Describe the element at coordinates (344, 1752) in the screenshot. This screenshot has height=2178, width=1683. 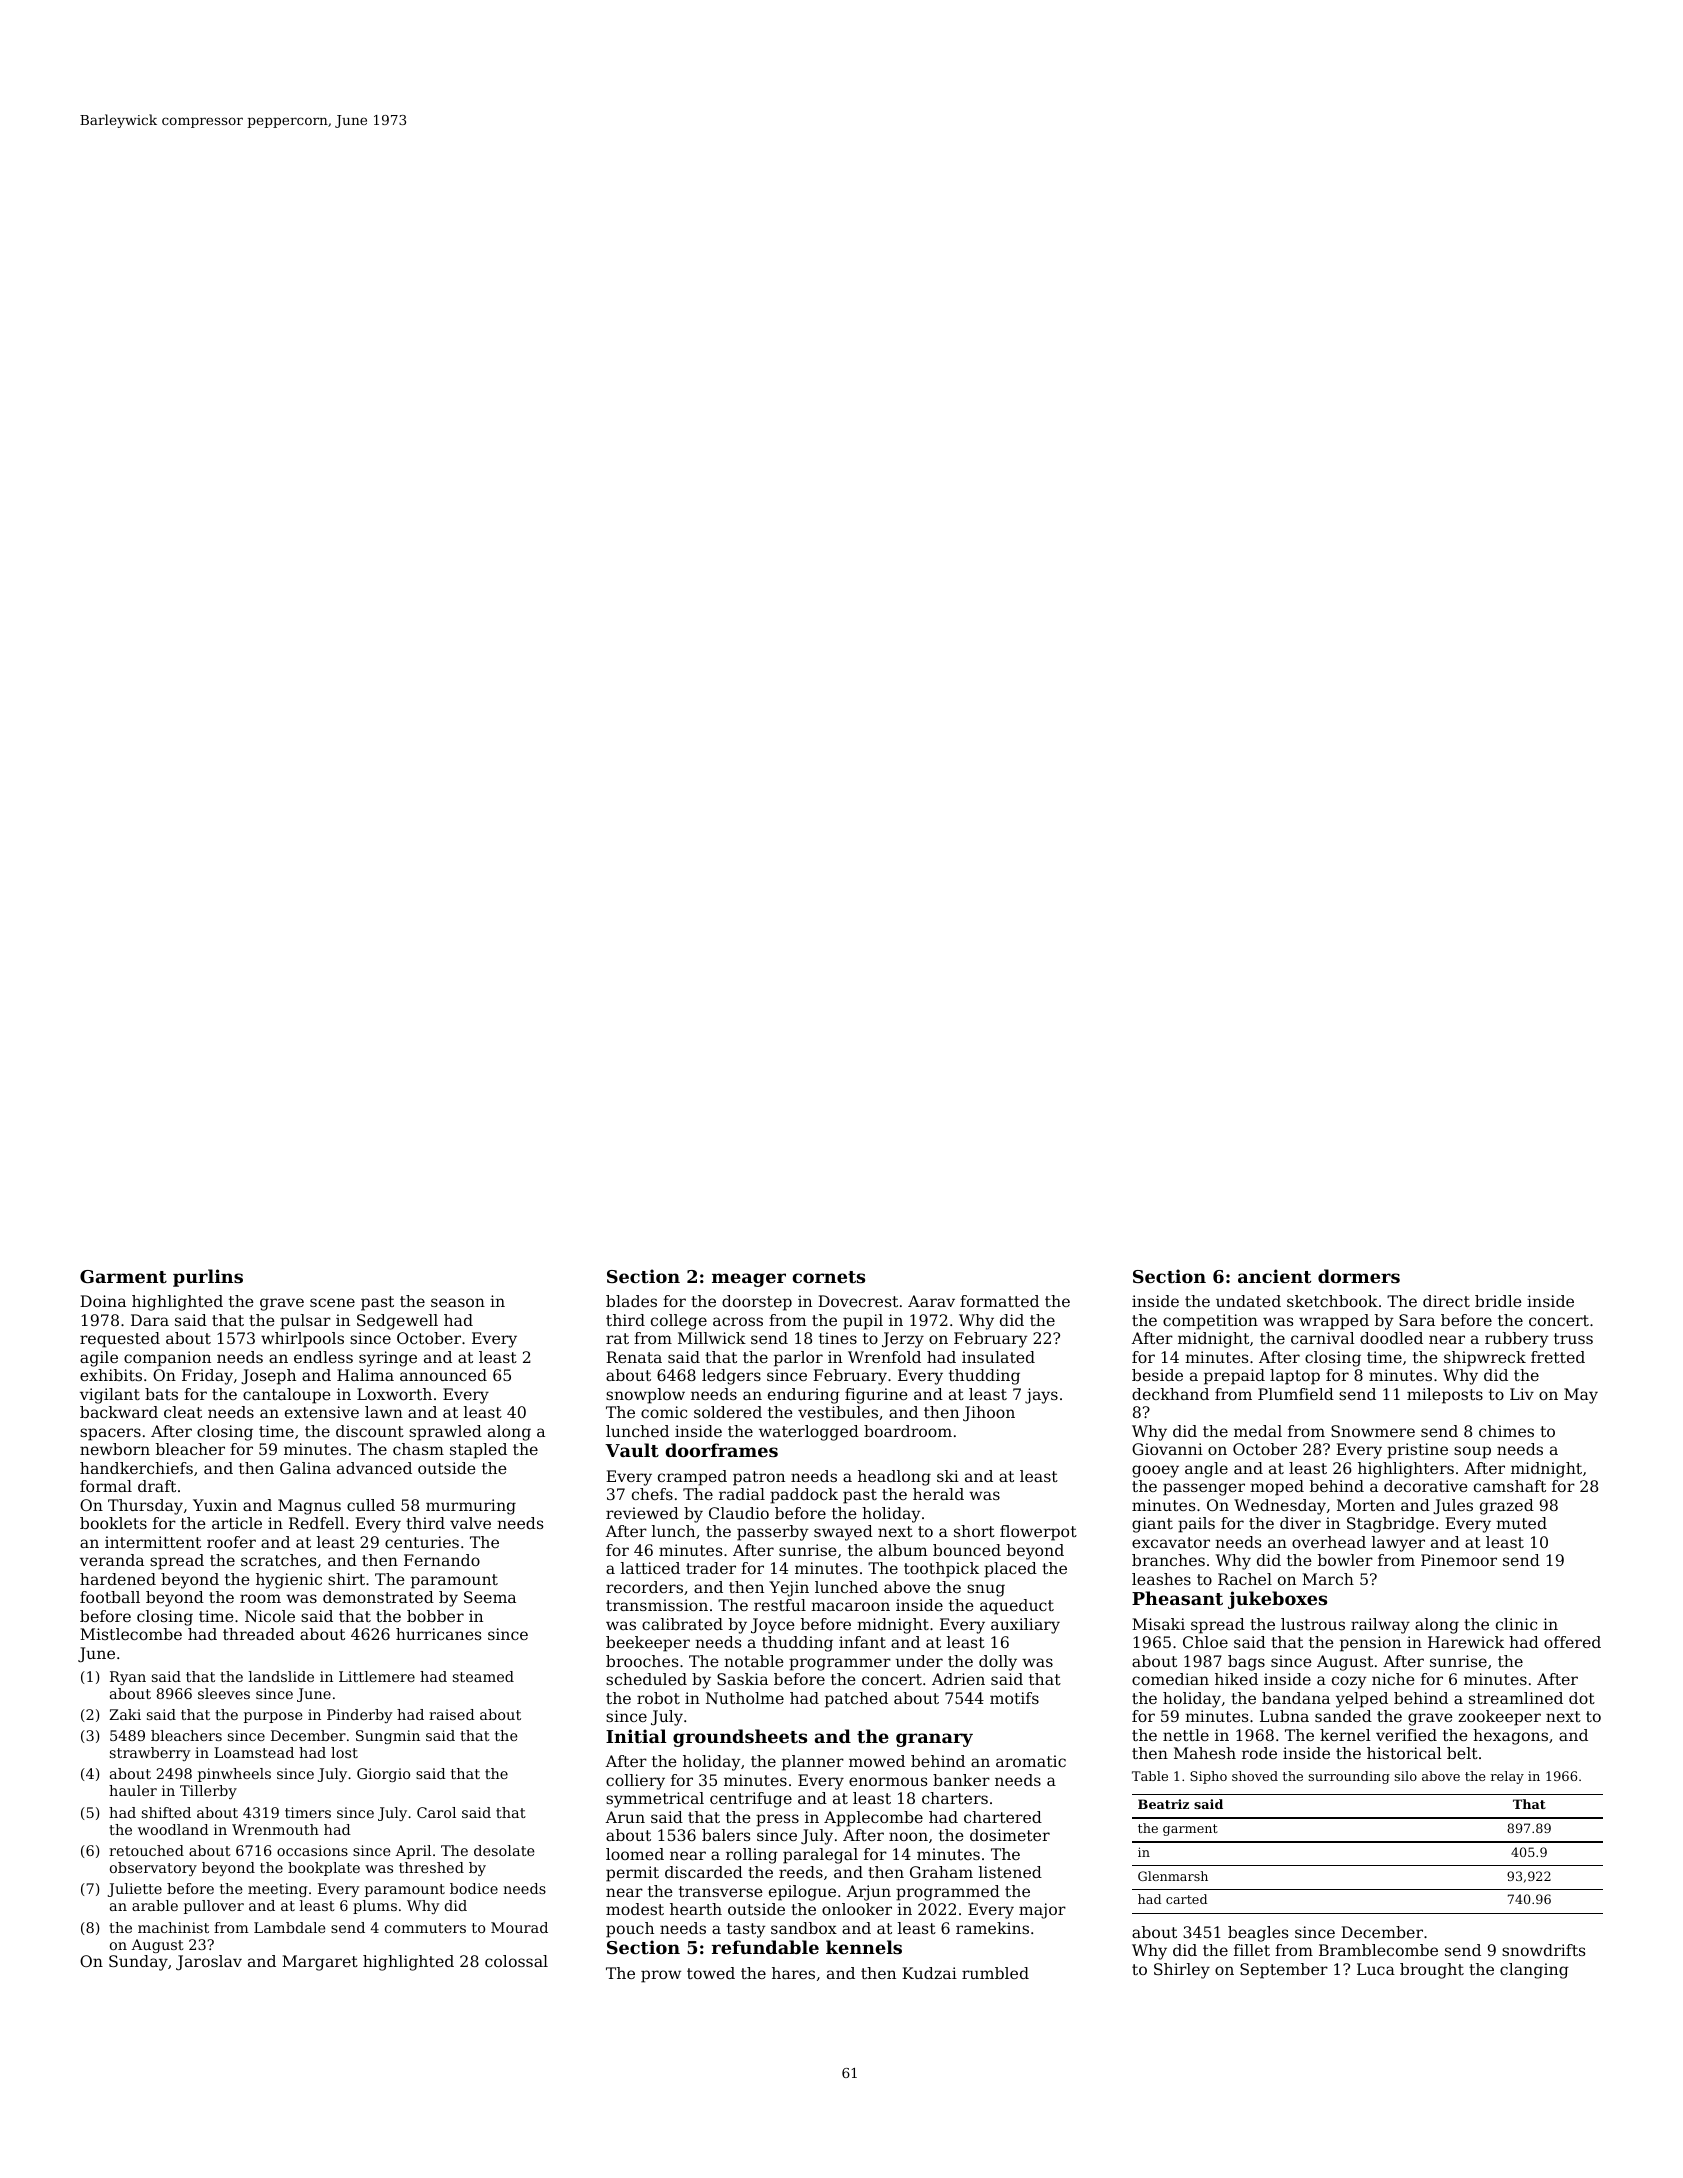
I see `lost` at that location.
